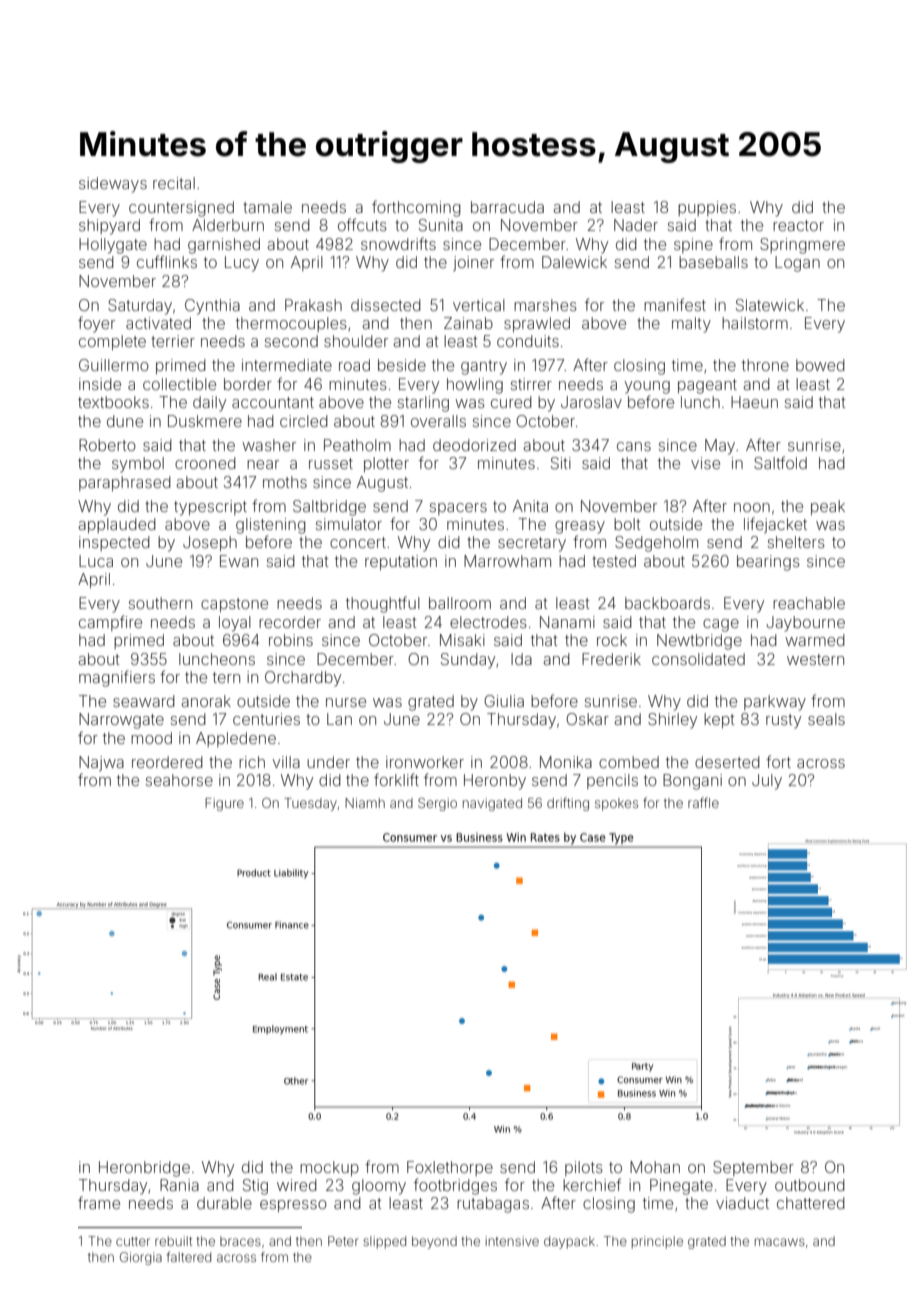 This page has width=924, height=1308. I want to click on reactor, so click(798, 225).
